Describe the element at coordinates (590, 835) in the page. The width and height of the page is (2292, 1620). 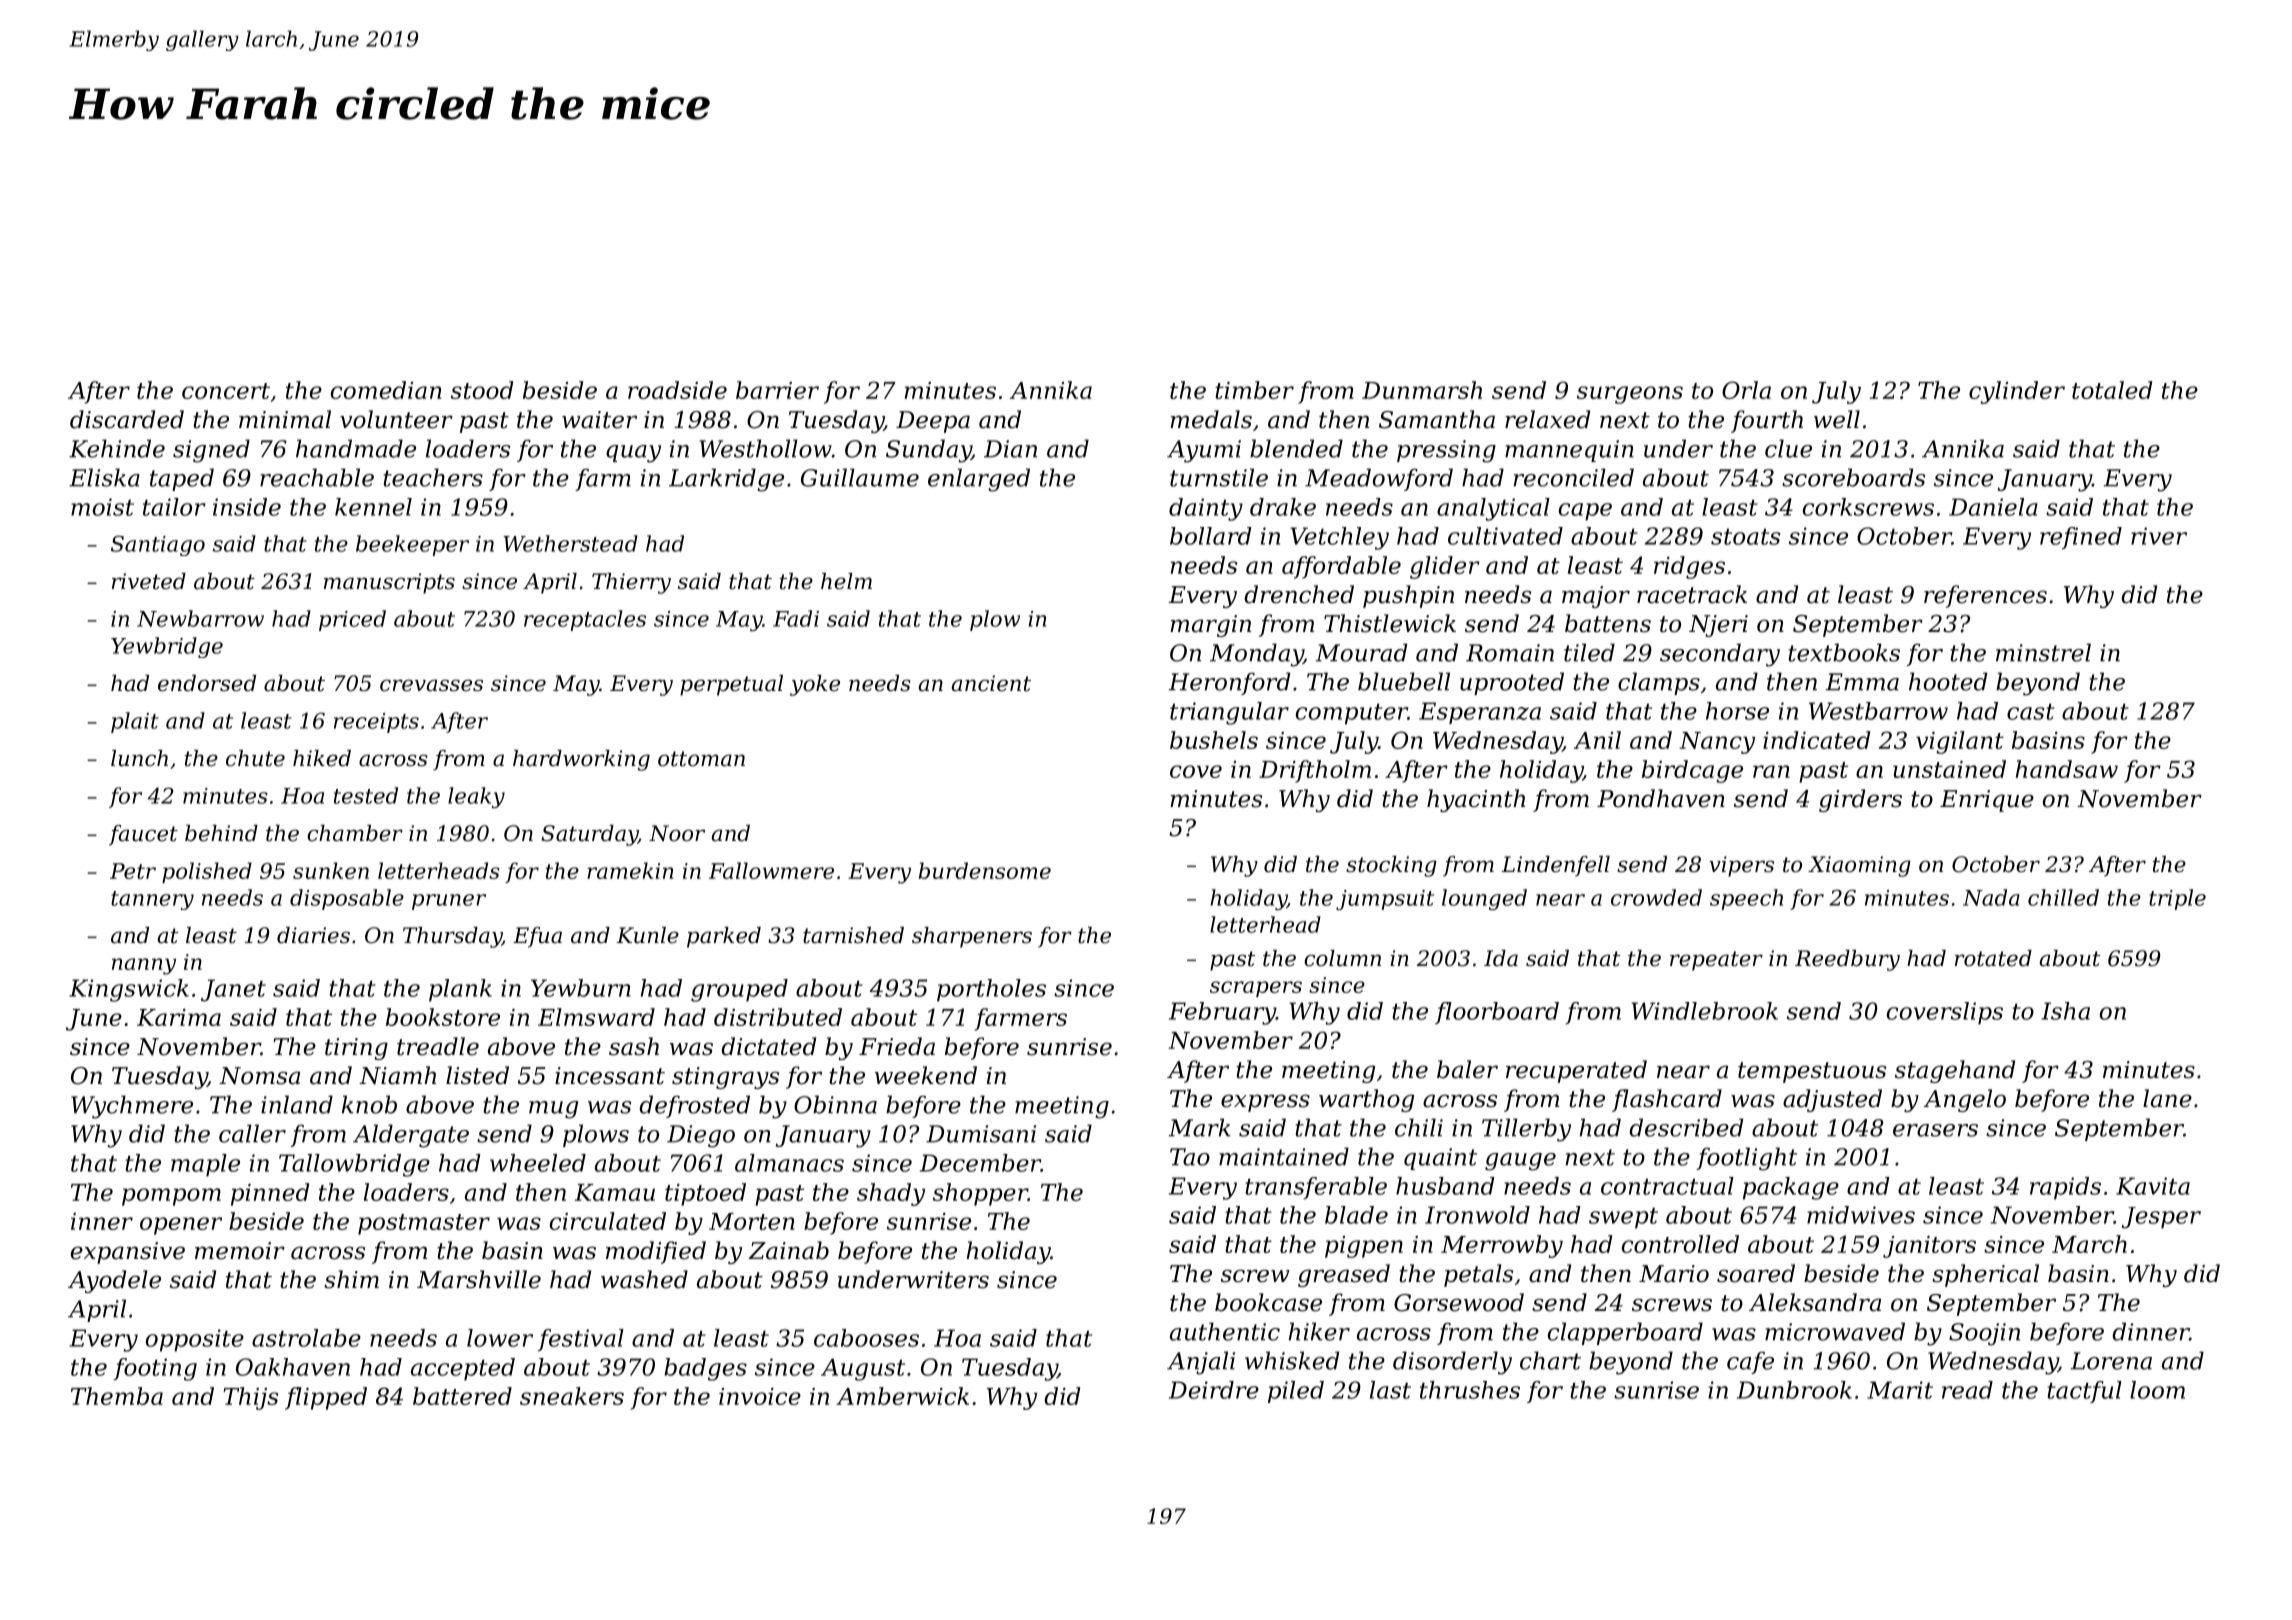
I see `Saturday` at that location.
